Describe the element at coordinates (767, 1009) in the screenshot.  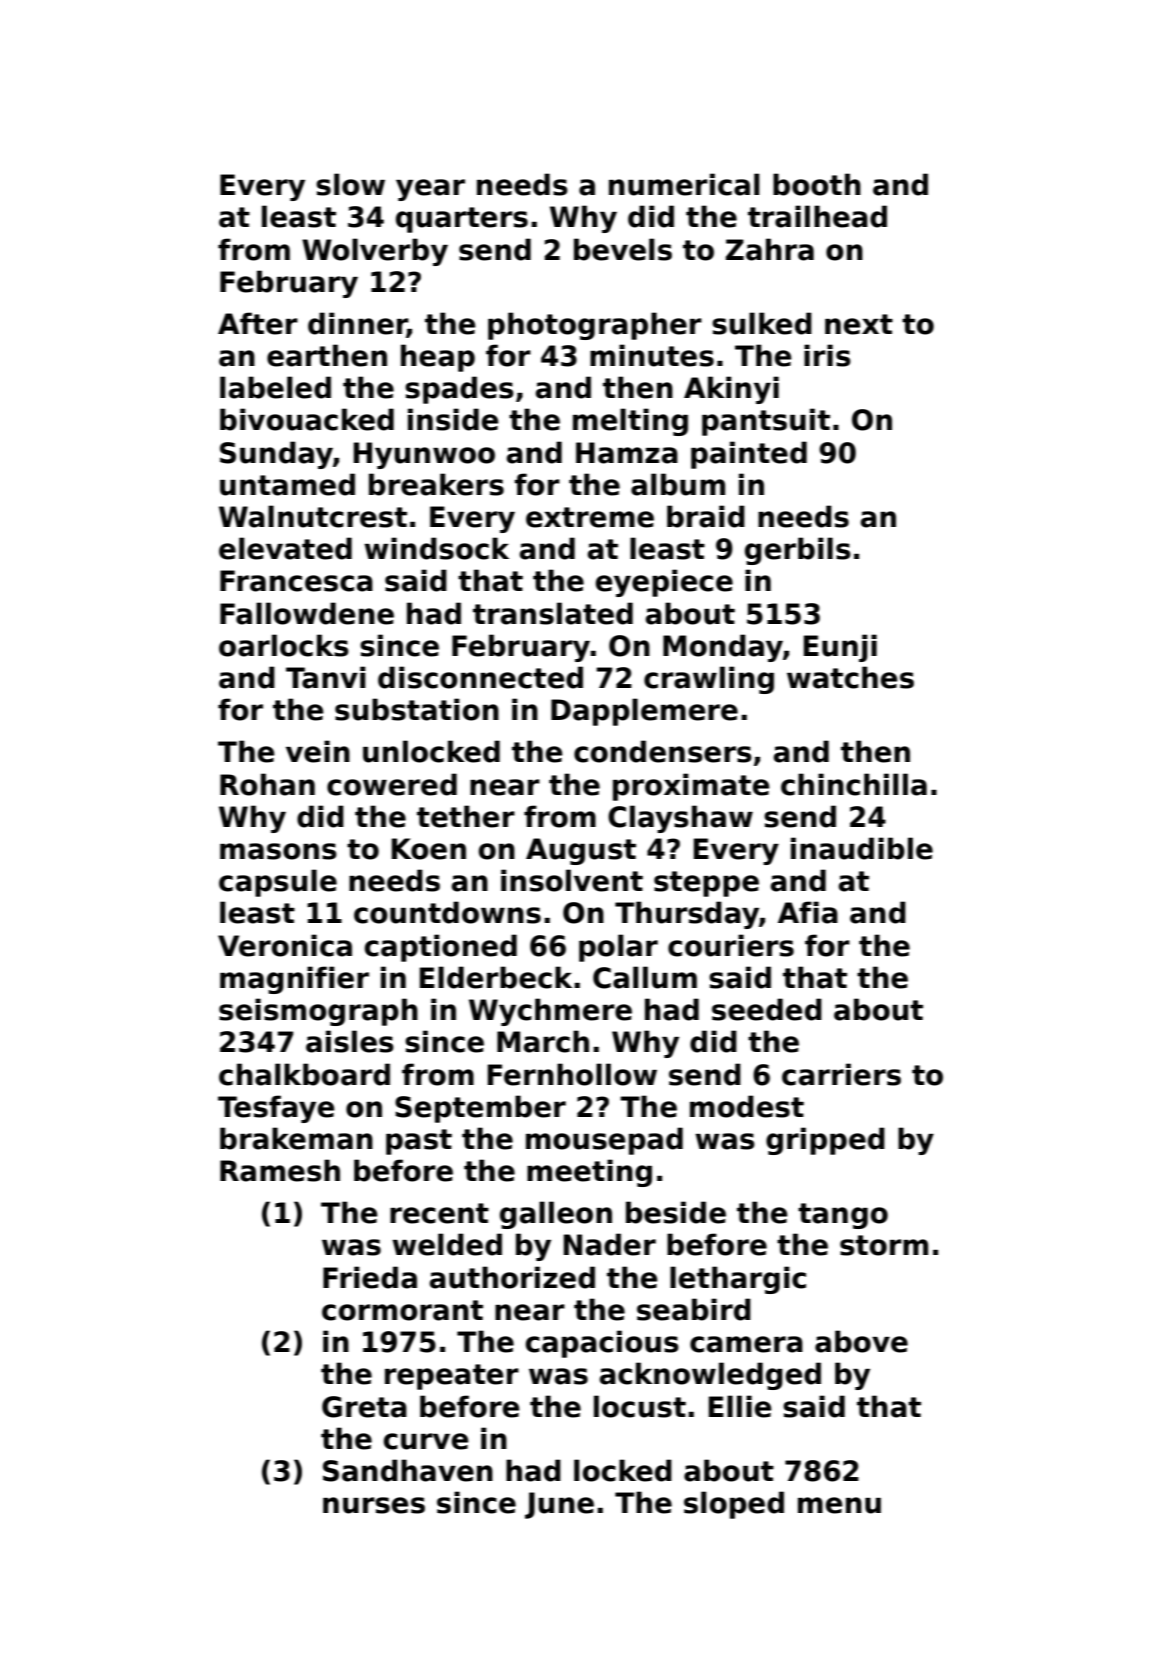
I see `seeded` at that location.
